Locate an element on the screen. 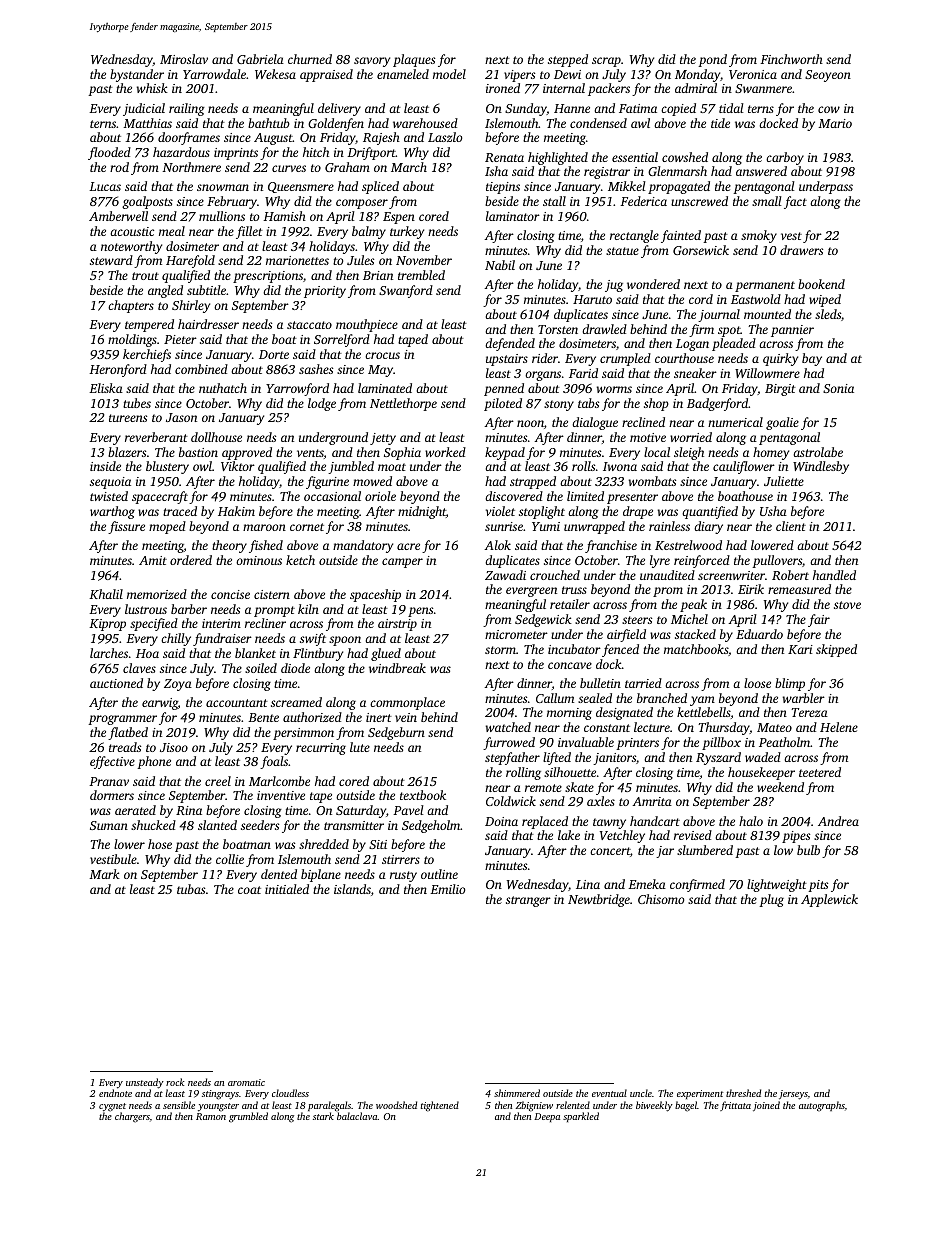 Image resolution: width=952 pixels, height=1233 pixels. Tereza is located at coordinates (809, 712).
